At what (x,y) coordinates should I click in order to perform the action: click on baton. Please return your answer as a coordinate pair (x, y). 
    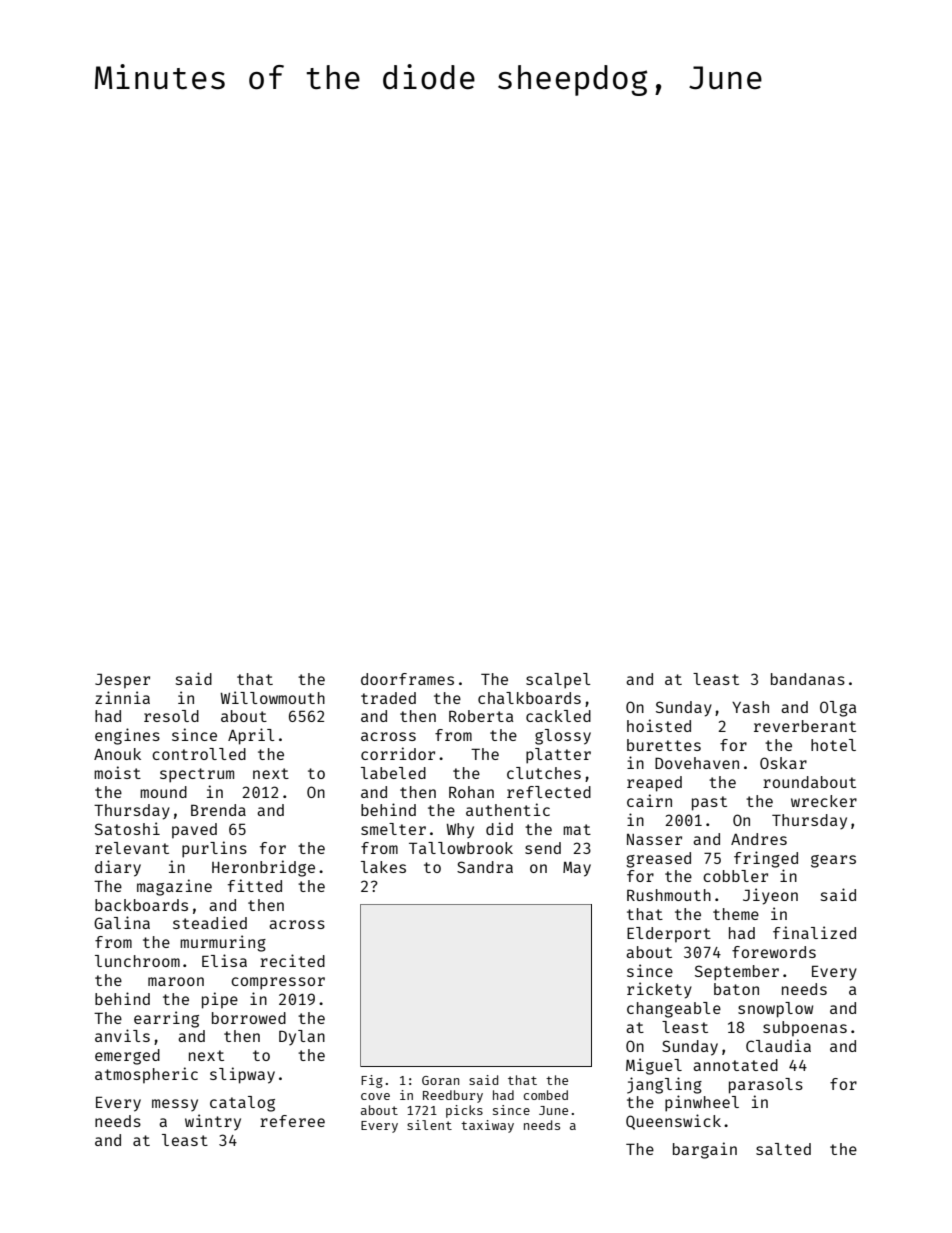
    Looking at the image, I should click on (736, 989).
